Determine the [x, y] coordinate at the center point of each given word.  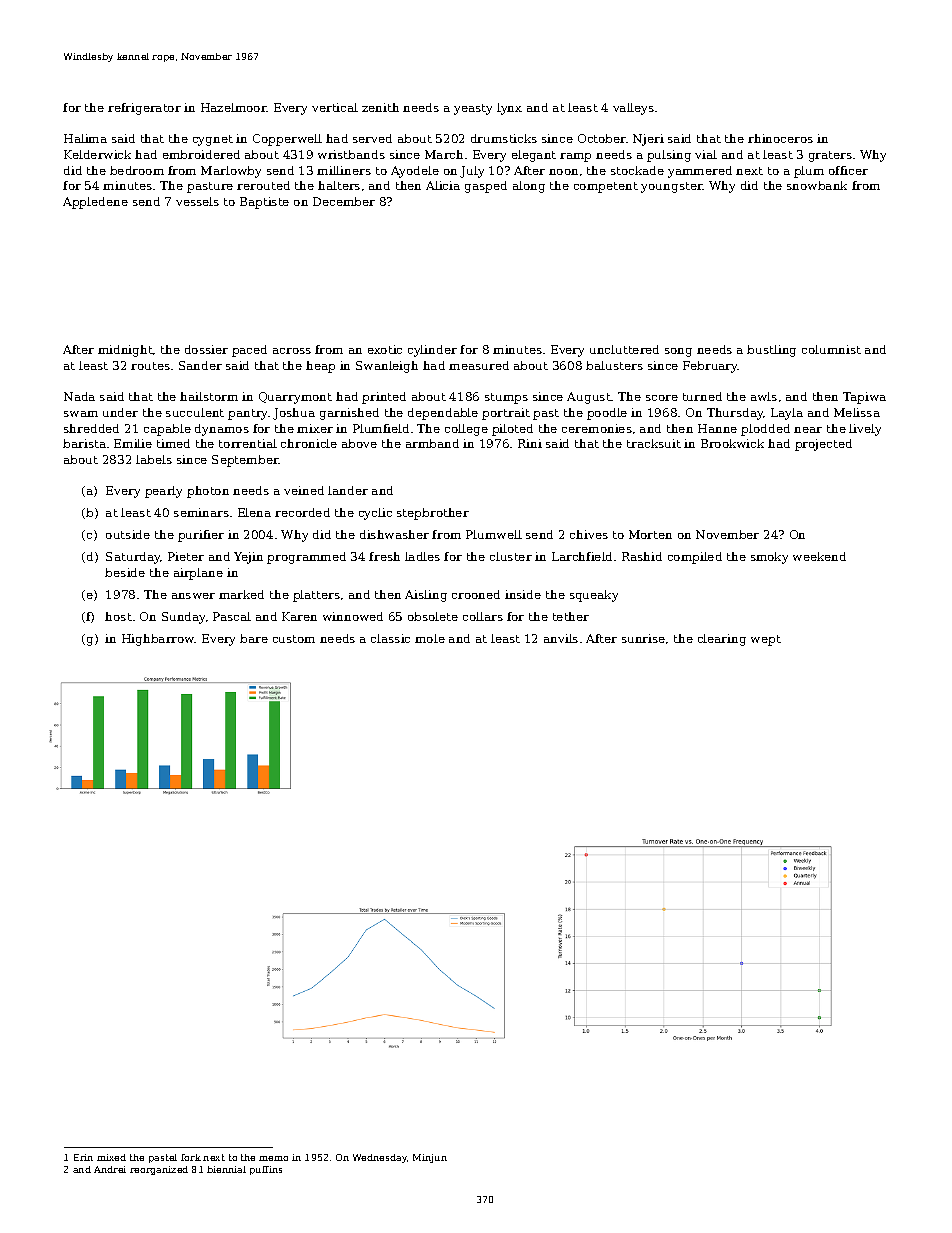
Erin [83, 1157]
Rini [530, 443]
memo [273, 1158]
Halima [85, 138]
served [372, 138]
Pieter [186, 556]
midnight [125, 351]
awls [764, 396]
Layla [787, 414]
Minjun [430, 1158]
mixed [111, 1157]
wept [766, 640]
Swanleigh [387, 367]
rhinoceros [780, 138]
